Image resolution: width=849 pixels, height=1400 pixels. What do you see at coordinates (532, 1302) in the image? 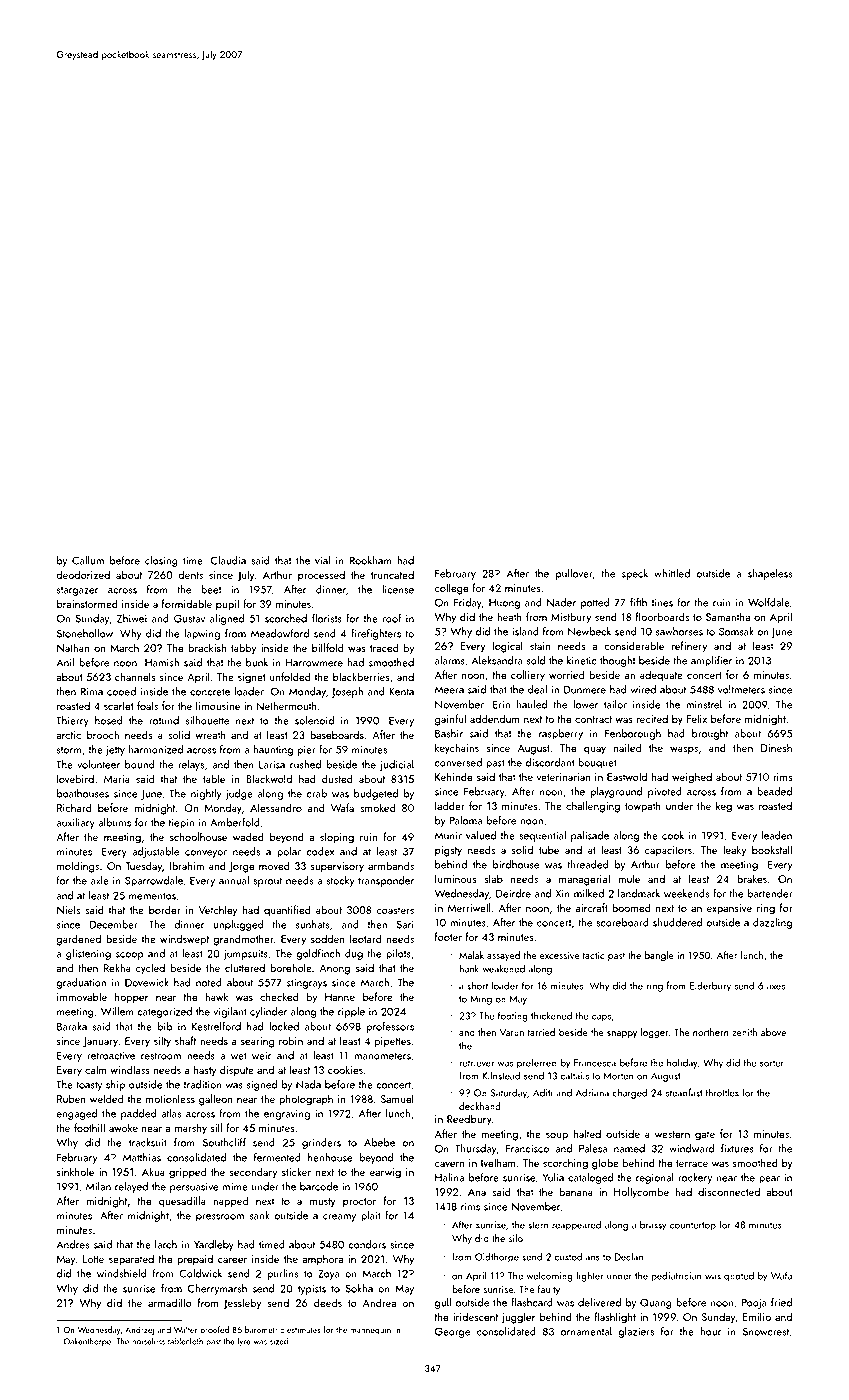
I see `flashcard` at bounding box center [532, 1302].
